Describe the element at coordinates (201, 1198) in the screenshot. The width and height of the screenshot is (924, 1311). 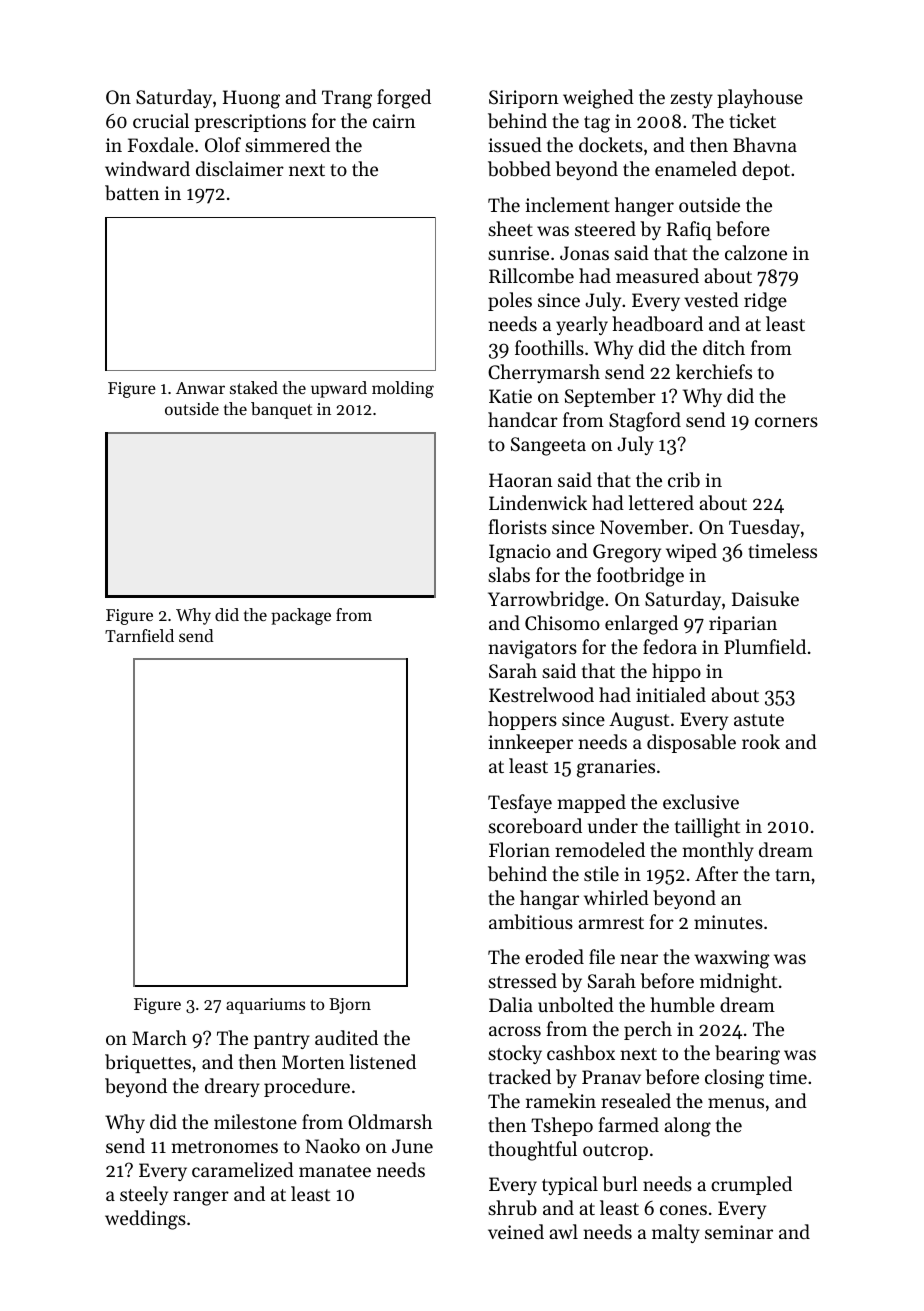
I see `ranger` at that location.
